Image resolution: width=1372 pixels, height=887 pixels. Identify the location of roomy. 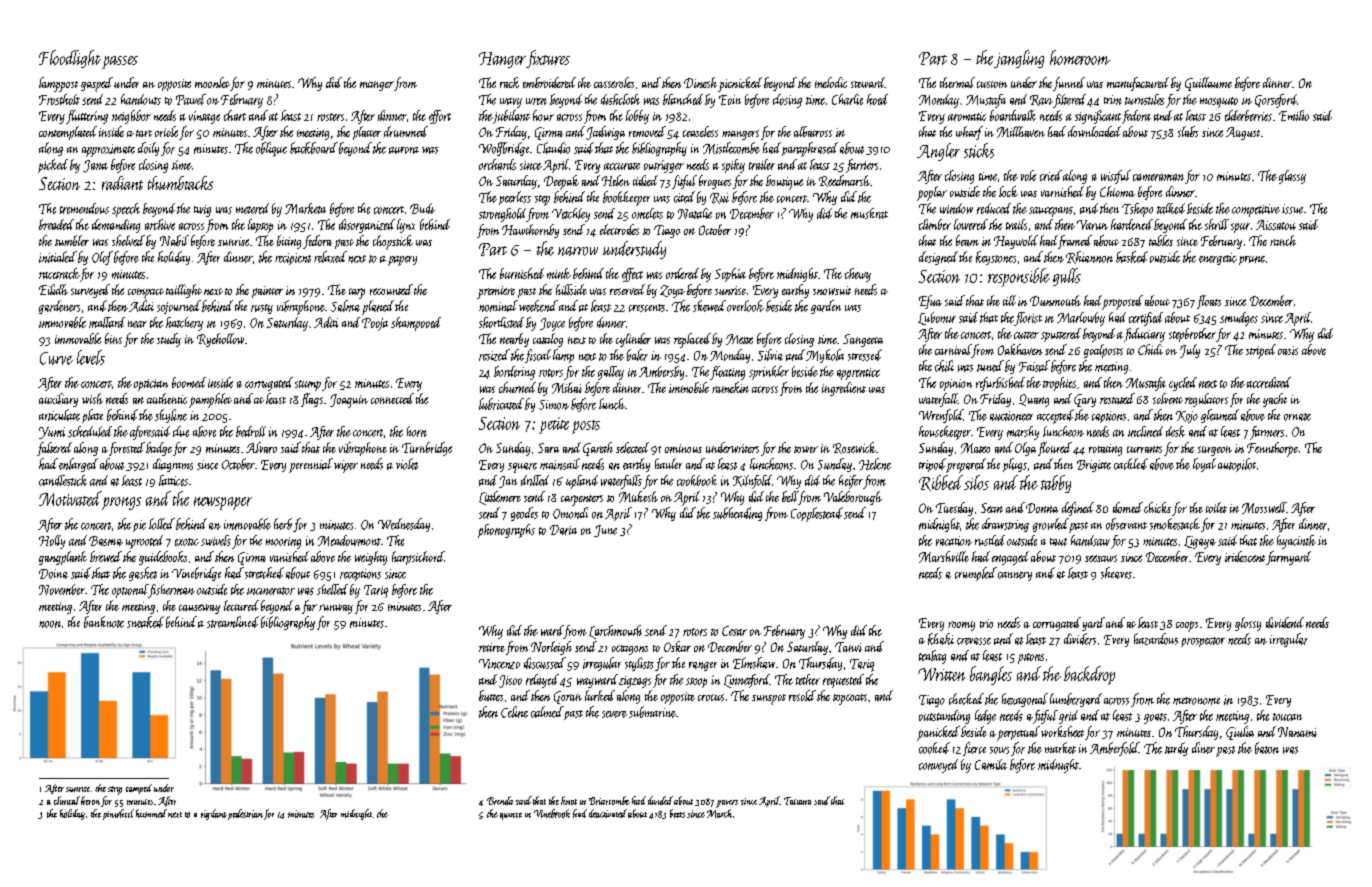
(961, 626).
